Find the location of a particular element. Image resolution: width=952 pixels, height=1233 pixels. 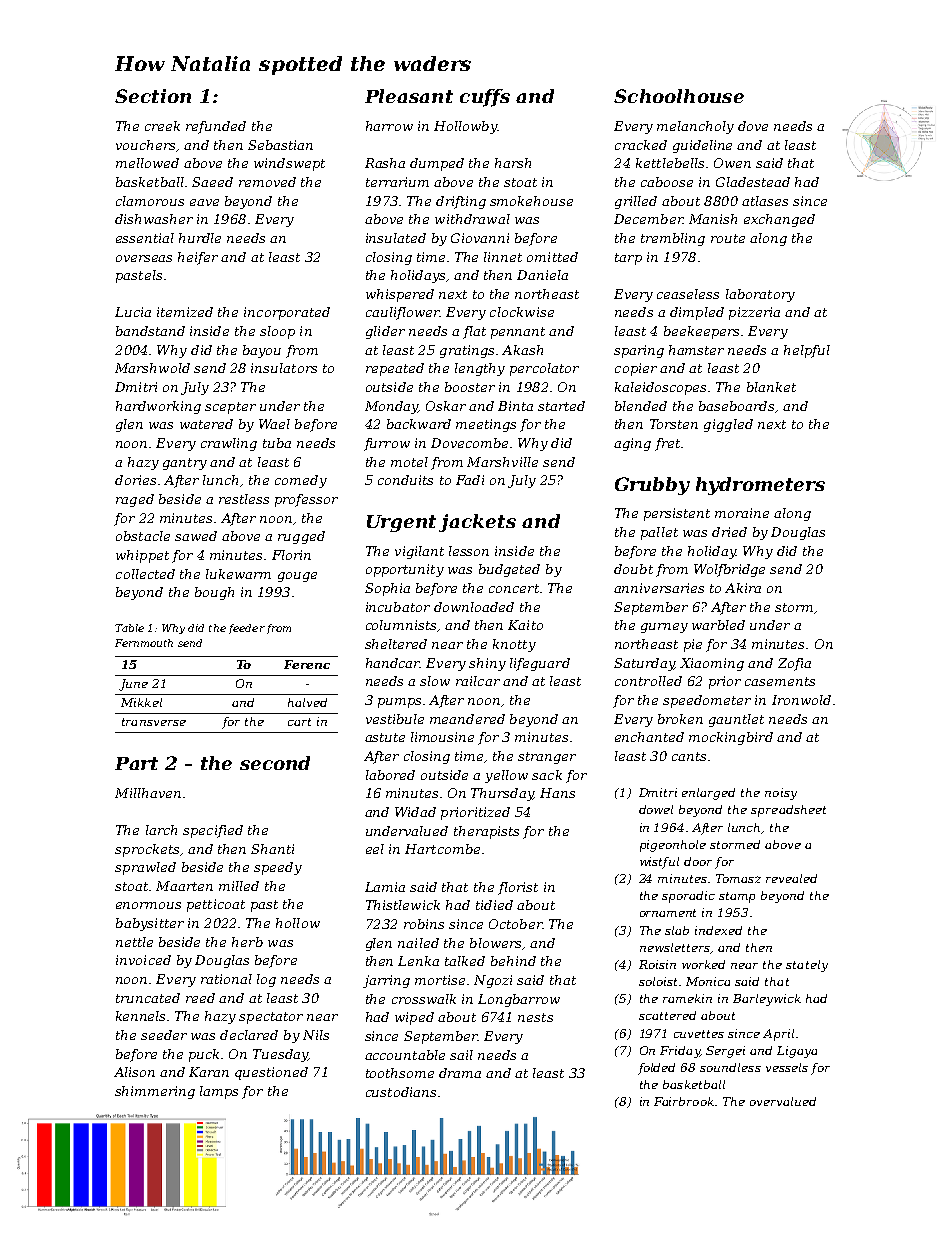

labored is located at coordinates (390, 775).
